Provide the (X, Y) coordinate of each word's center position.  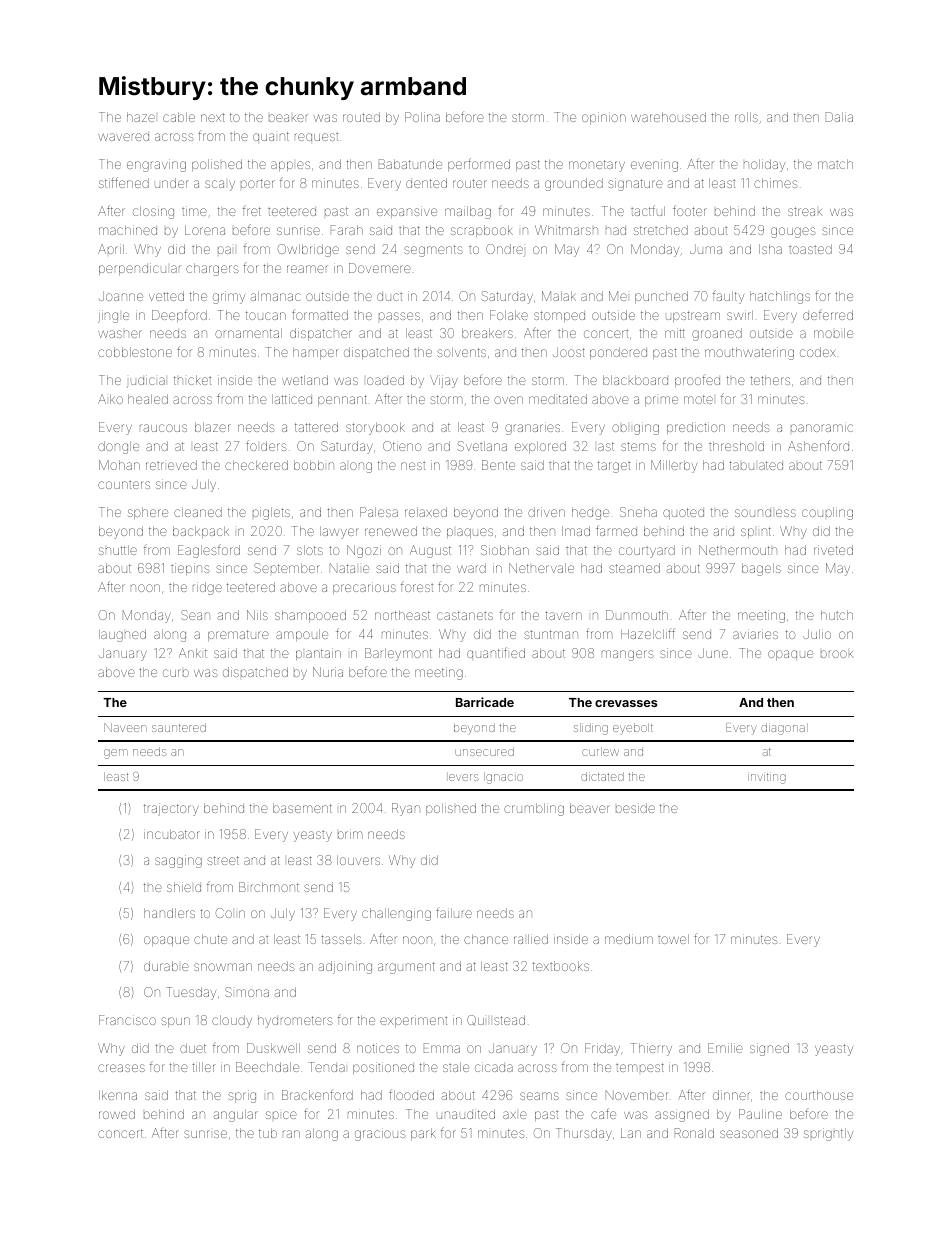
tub (268, 1133)
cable (179, 117)
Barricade (485, 702)
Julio (817, 634)
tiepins (190, 569)
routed (361, 117)
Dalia (839, 117)
